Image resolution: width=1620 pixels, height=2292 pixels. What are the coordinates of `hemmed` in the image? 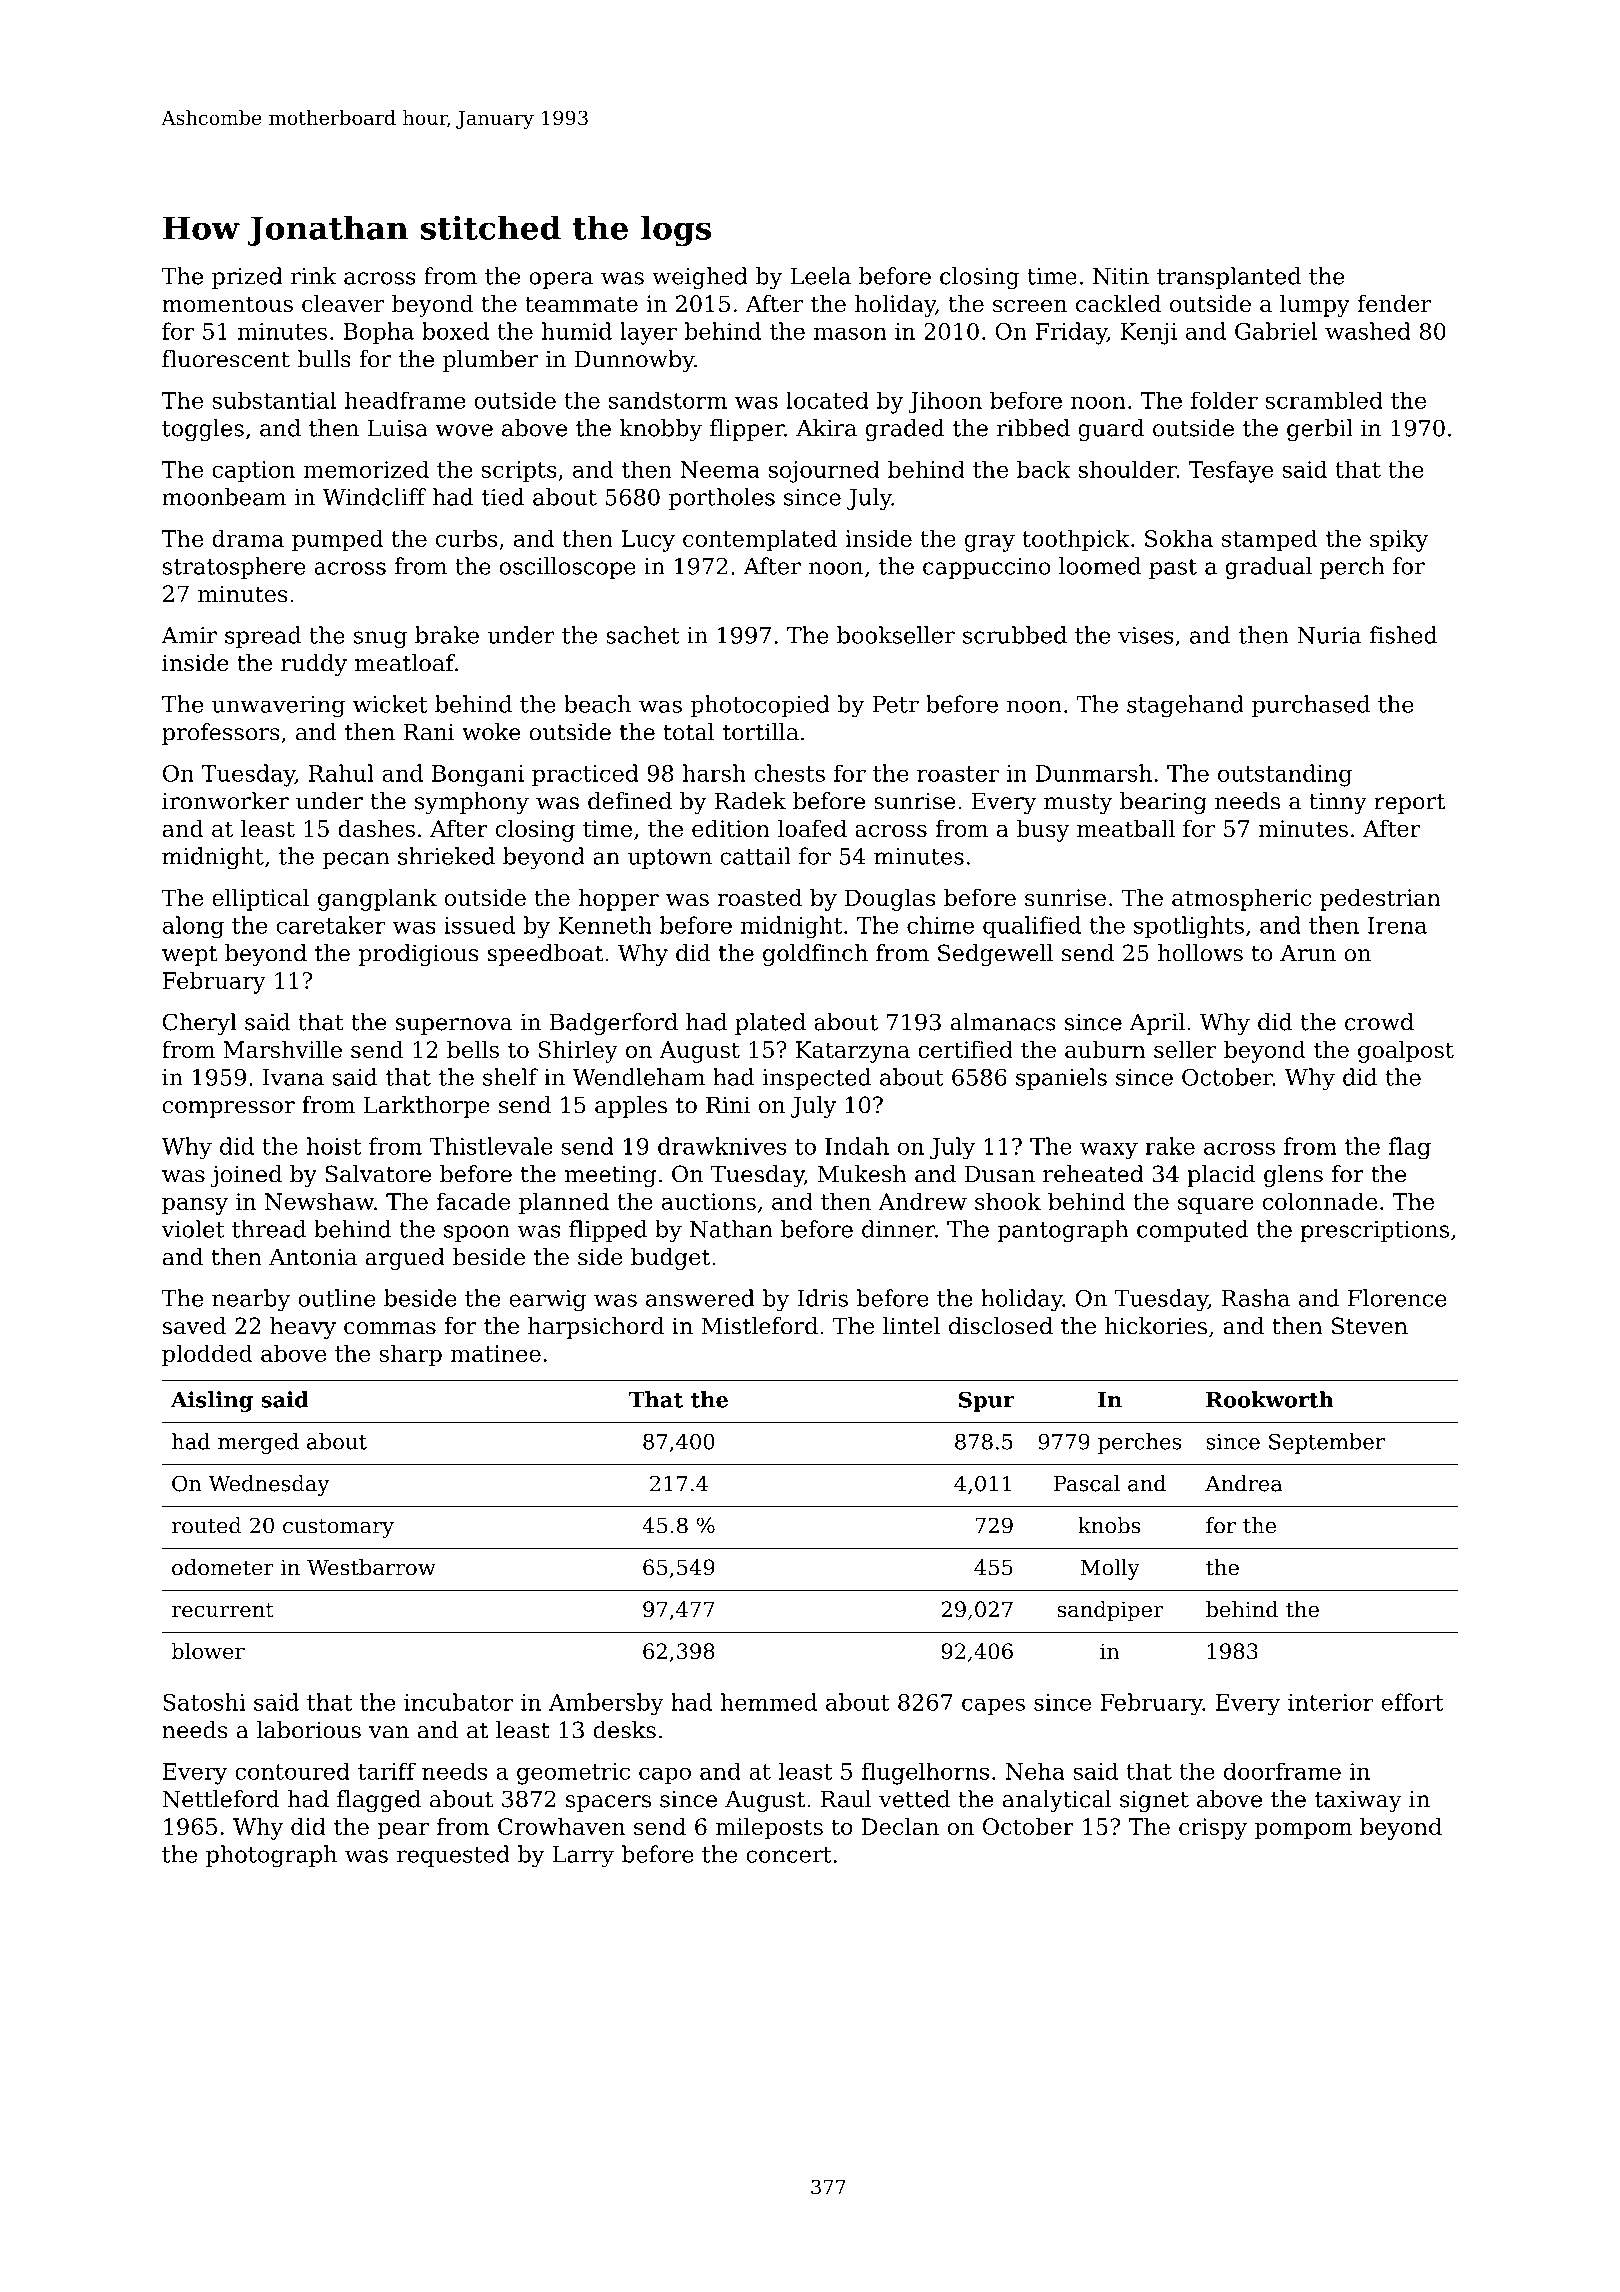 It's located at (769, 1702).
